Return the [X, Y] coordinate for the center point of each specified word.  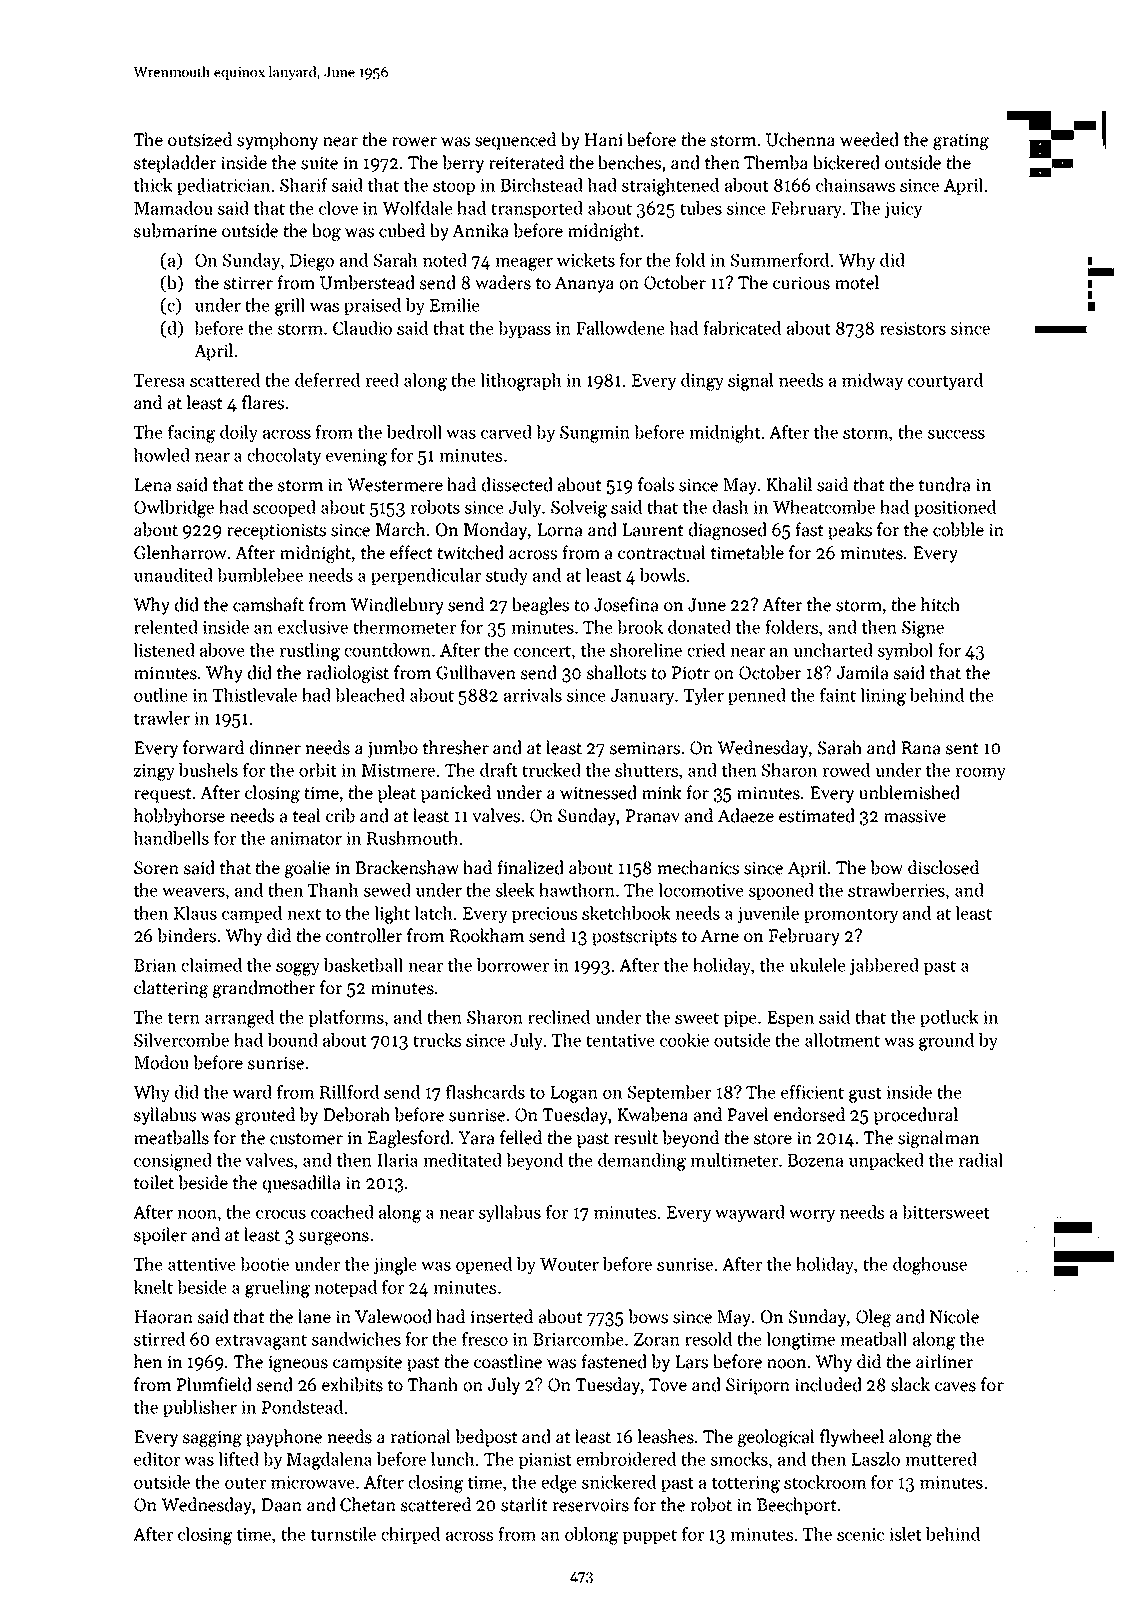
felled [521, 1137]
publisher [200, 1408]
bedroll [414, 432]
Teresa [159, 380]
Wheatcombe [824, 507]
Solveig [579, 509]
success [956, 434]
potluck [949, 1018]
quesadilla [301, 1184]
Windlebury [397, 606]
